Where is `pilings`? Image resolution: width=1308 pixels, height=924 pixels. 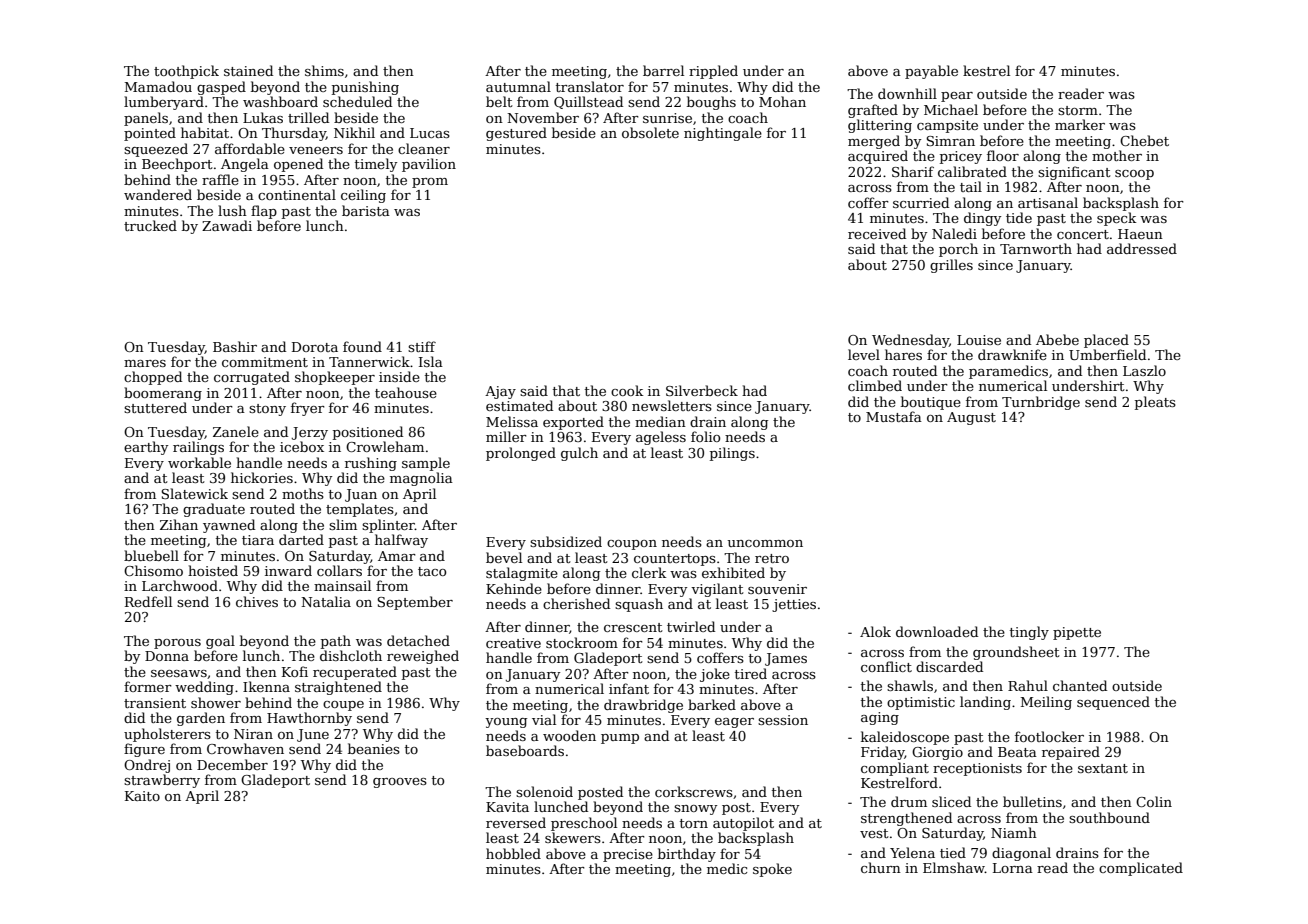 pilings is located at coordinates (732, 454).
